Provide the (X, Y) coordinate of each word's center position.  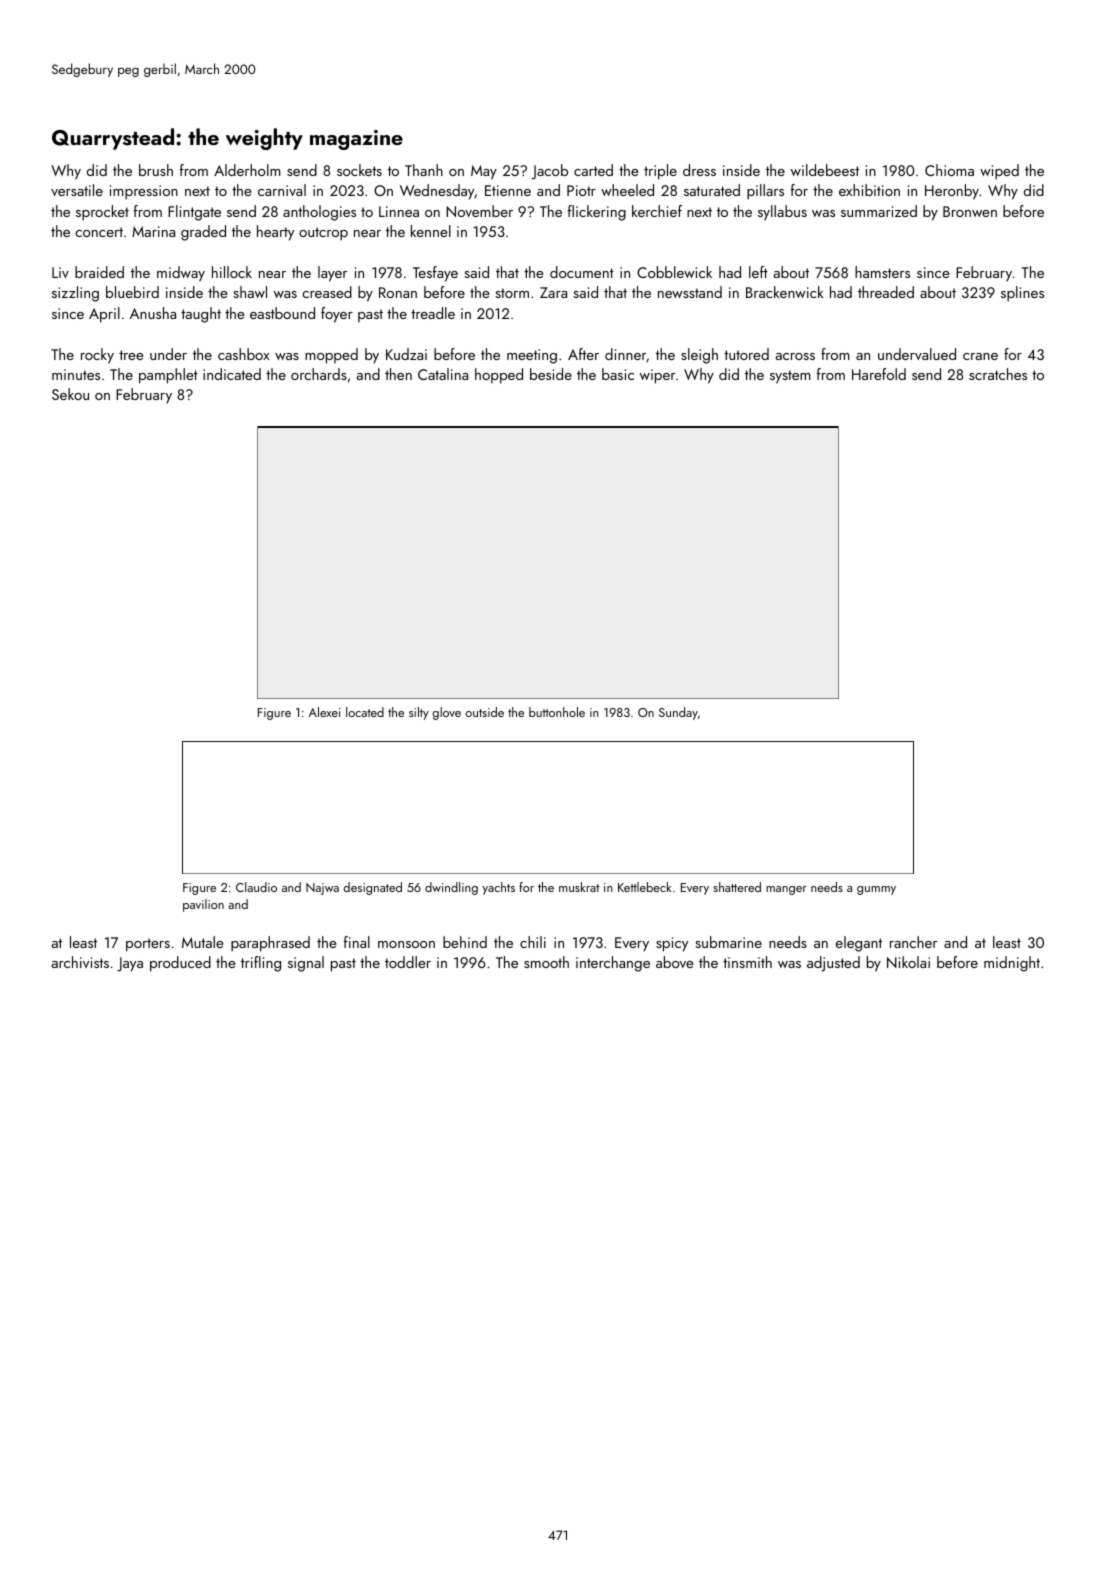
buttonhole (557, 712)
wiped (999, 172)
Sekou (70, 394)
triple (660, 172)
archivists (80, 962)
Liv (60, 272)
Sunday (678, 713)
